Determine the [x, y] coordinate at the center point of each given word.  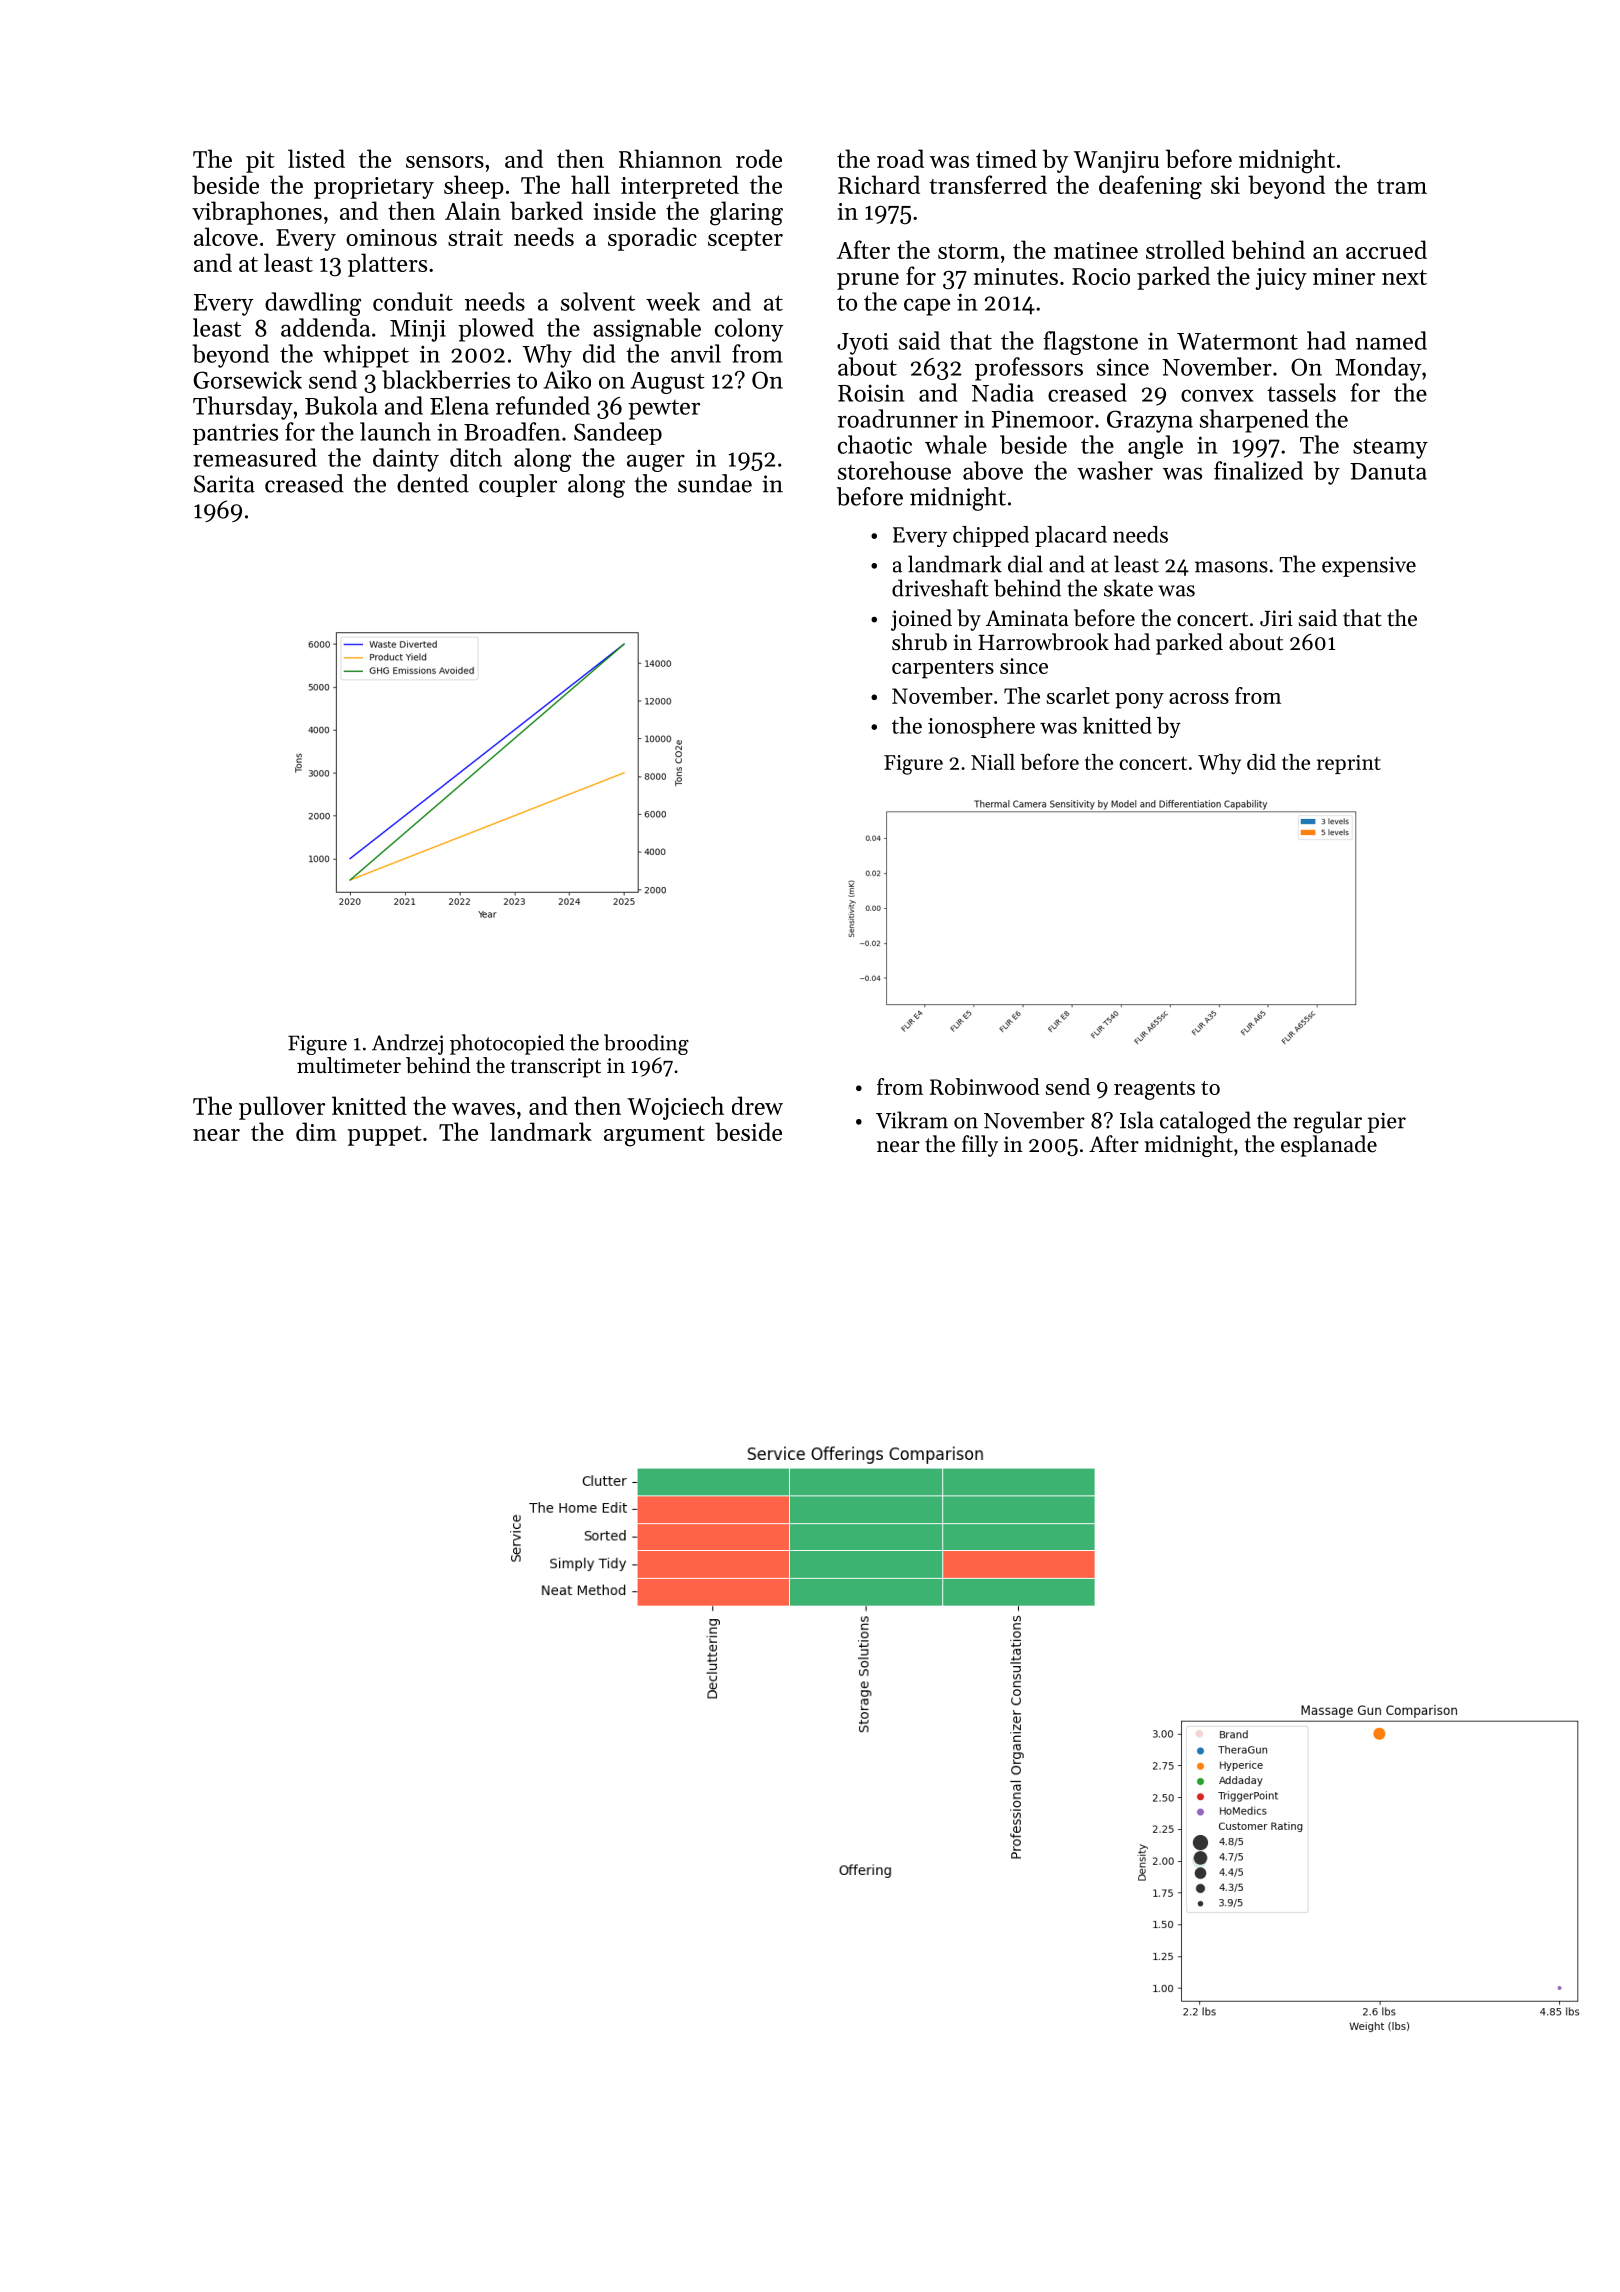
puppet [385, 1136]
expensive [1369, 567]
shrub [919, 642]
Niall [993, 762]
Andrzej [407, 1044]
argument [654, 1136]
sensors [445, 162]
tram [1402, 186]
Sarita [224, 484]
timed [1006, 158]
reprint [1349, 764]
